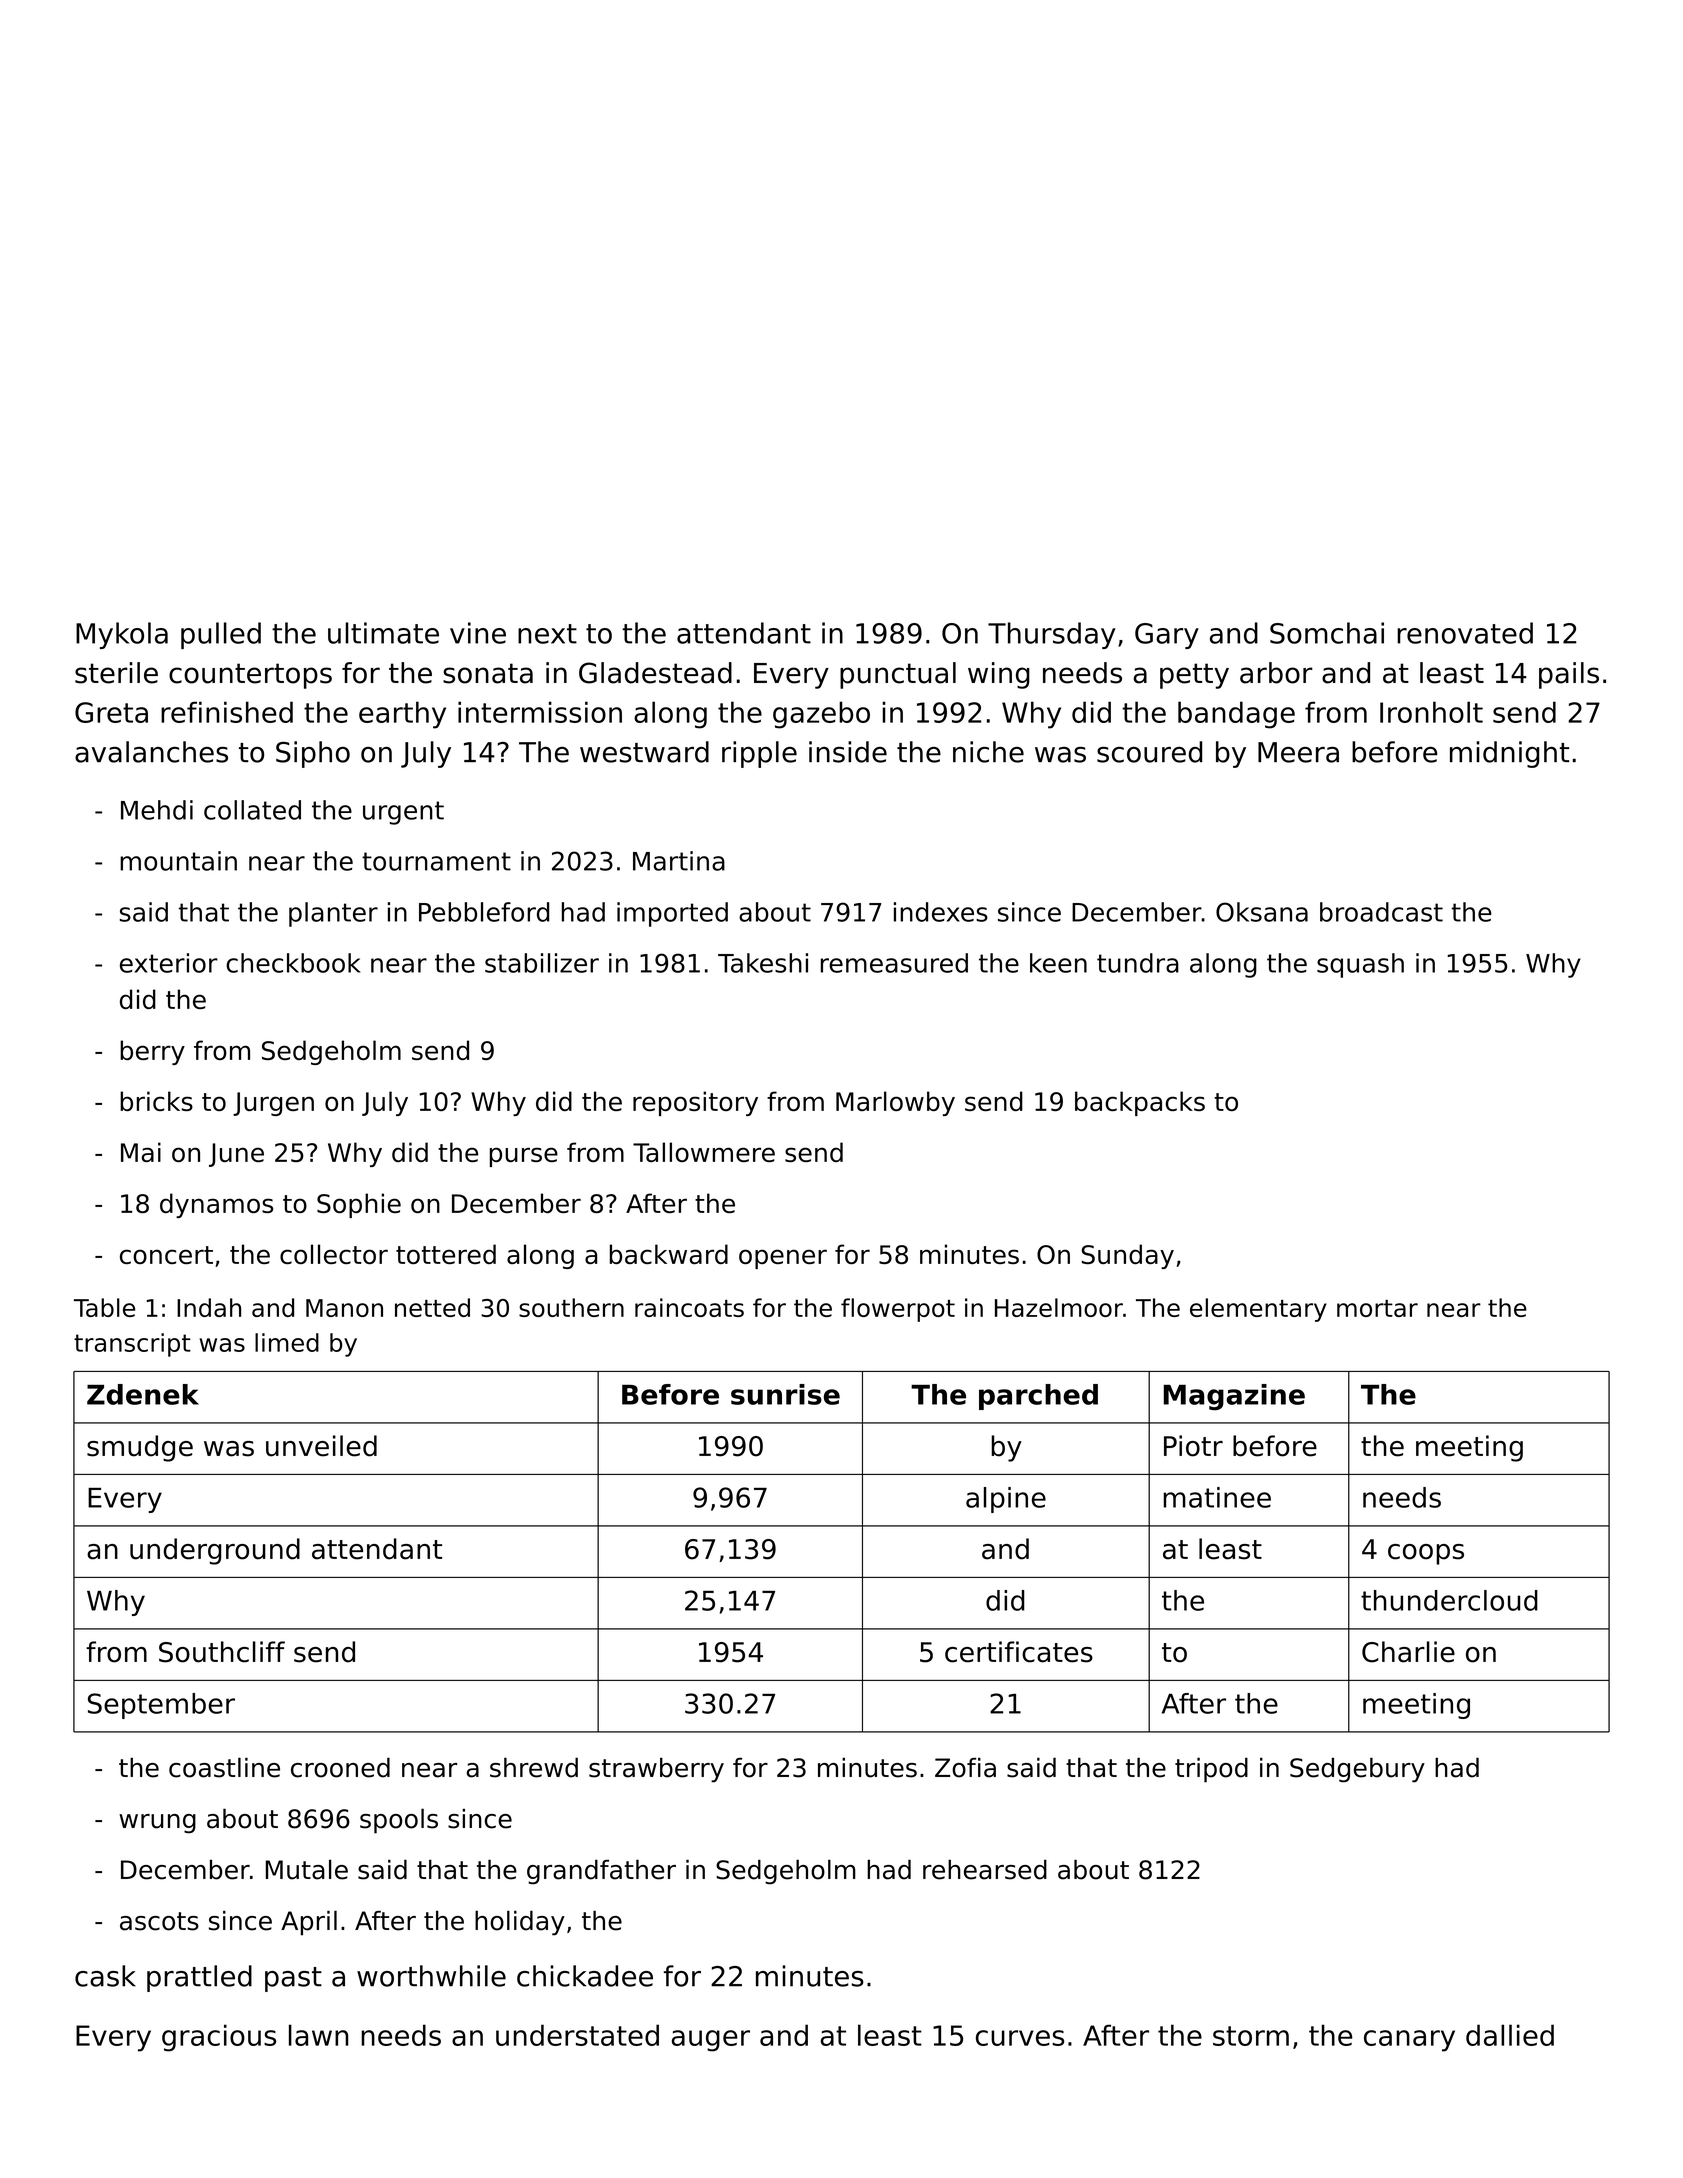 The height and width of the document is (2178, 1683). What do you see at coordinates (547, 634) in the document?
I see `next` at bounding box center [547, 634].
